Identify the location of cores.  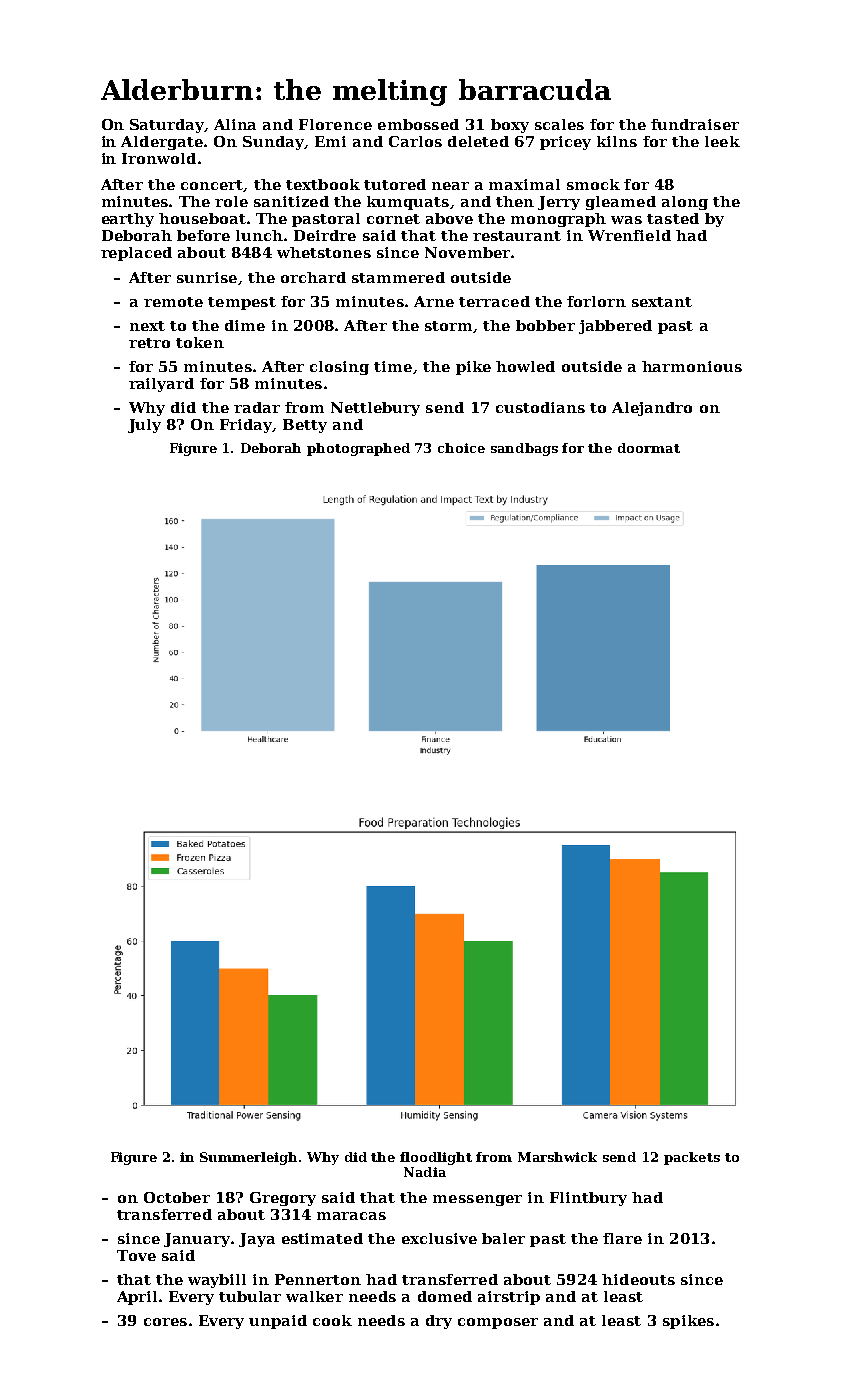
(165, 1322).
